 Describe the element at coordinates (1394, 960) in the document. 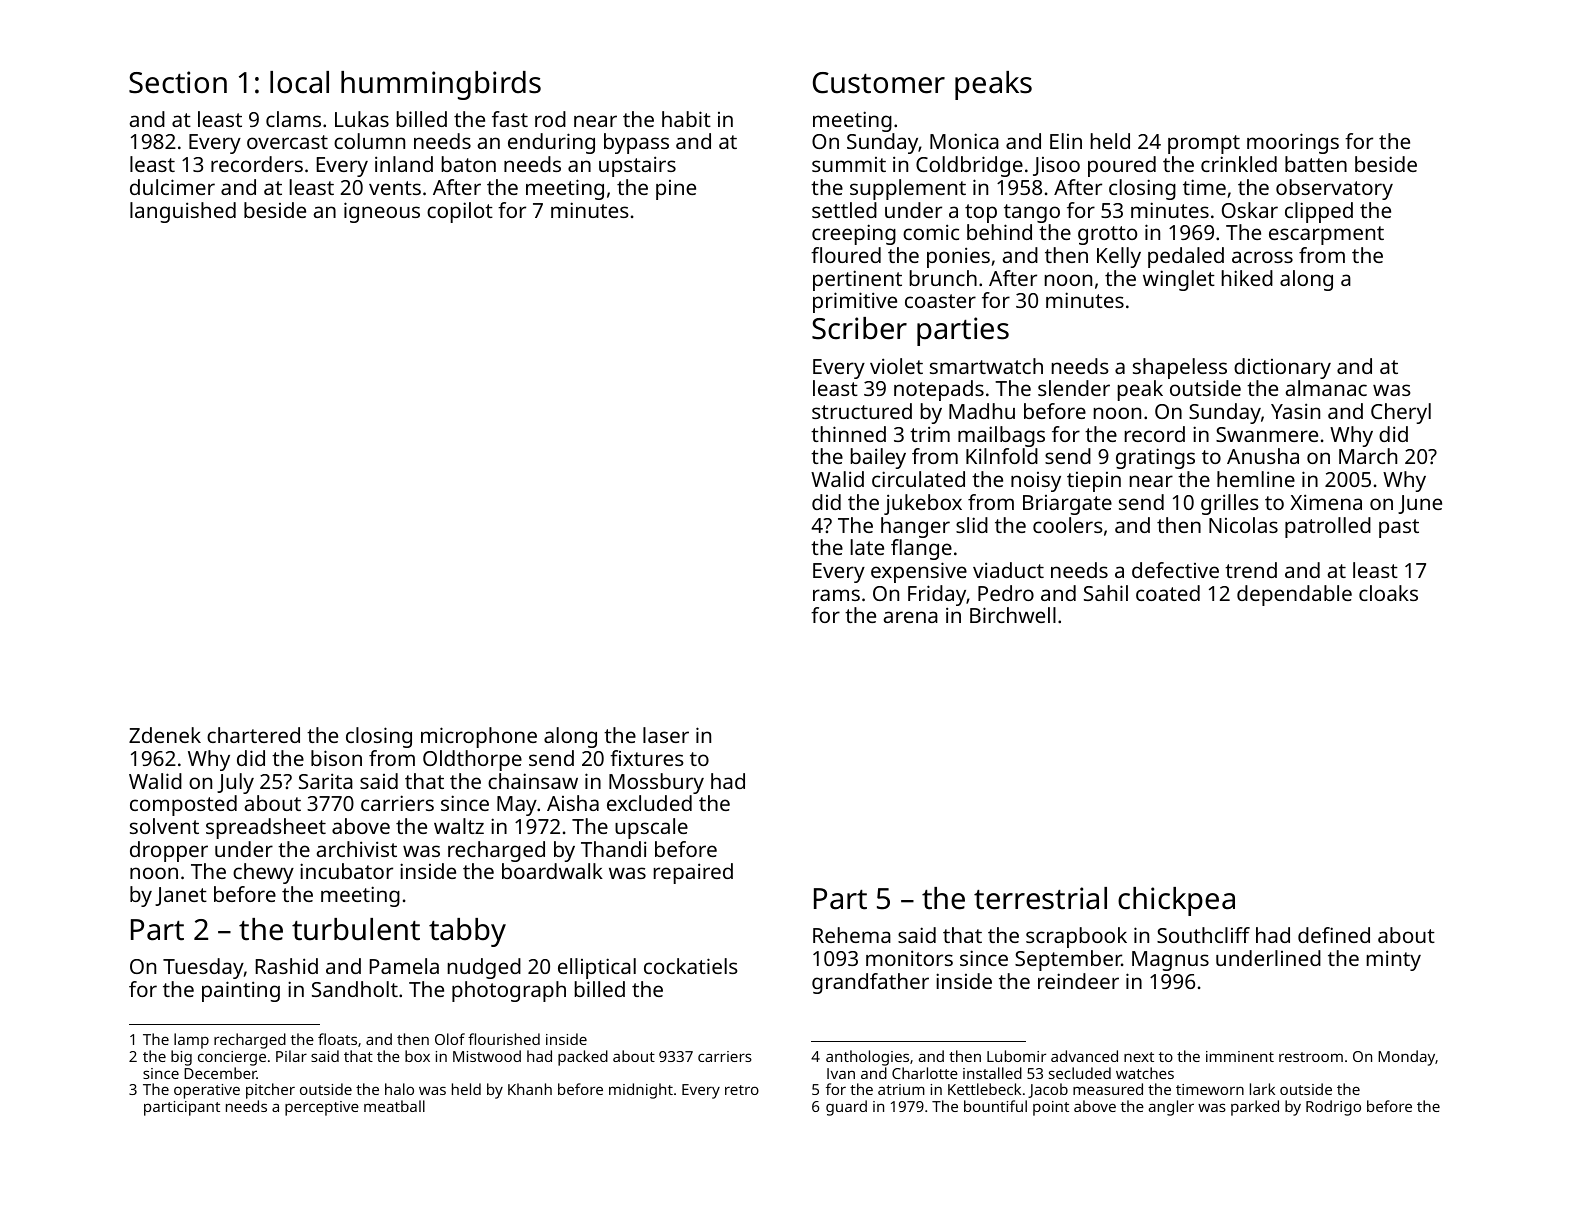

I see `minty` at that location.
